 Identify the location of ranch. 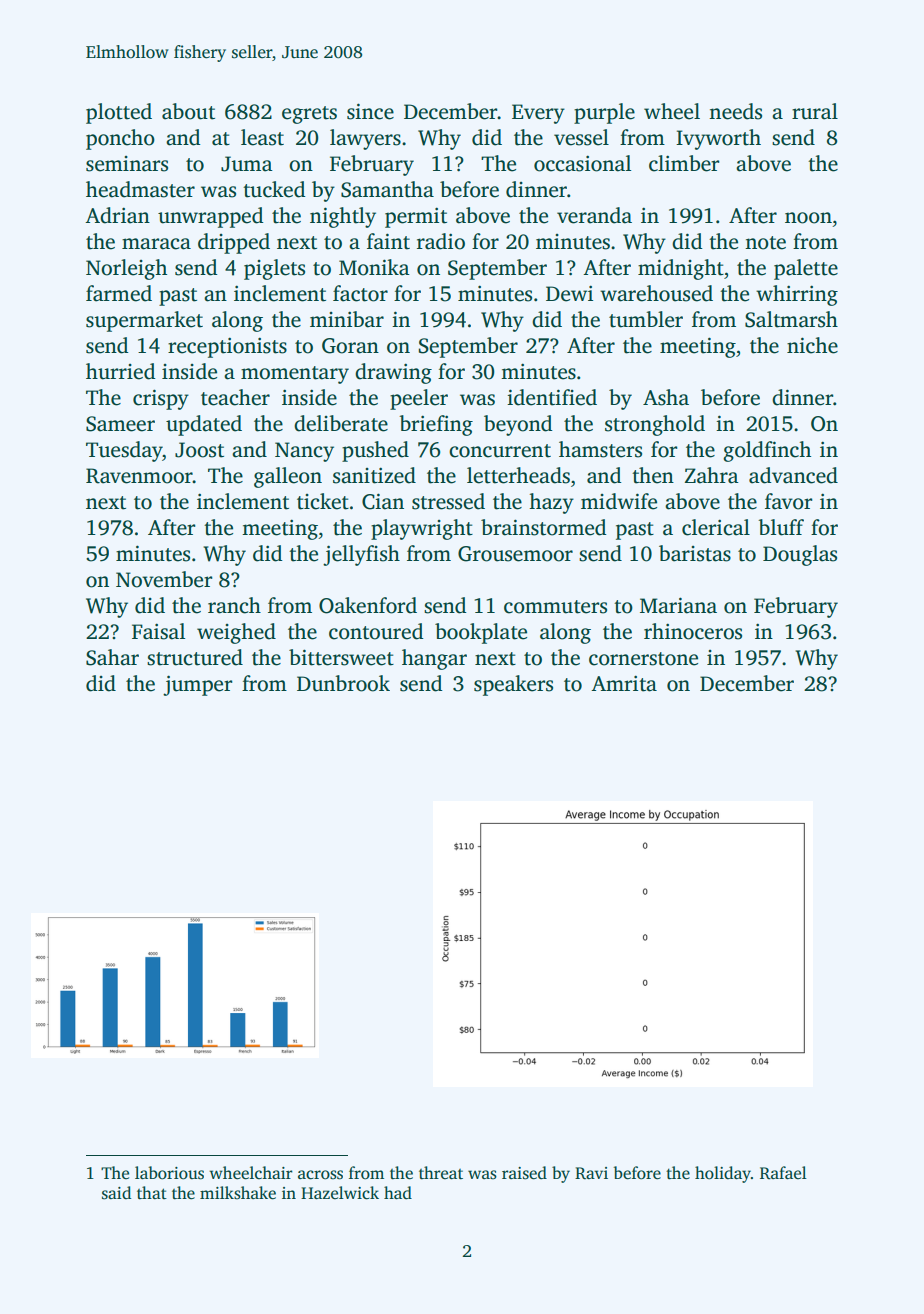
(234, 605).
